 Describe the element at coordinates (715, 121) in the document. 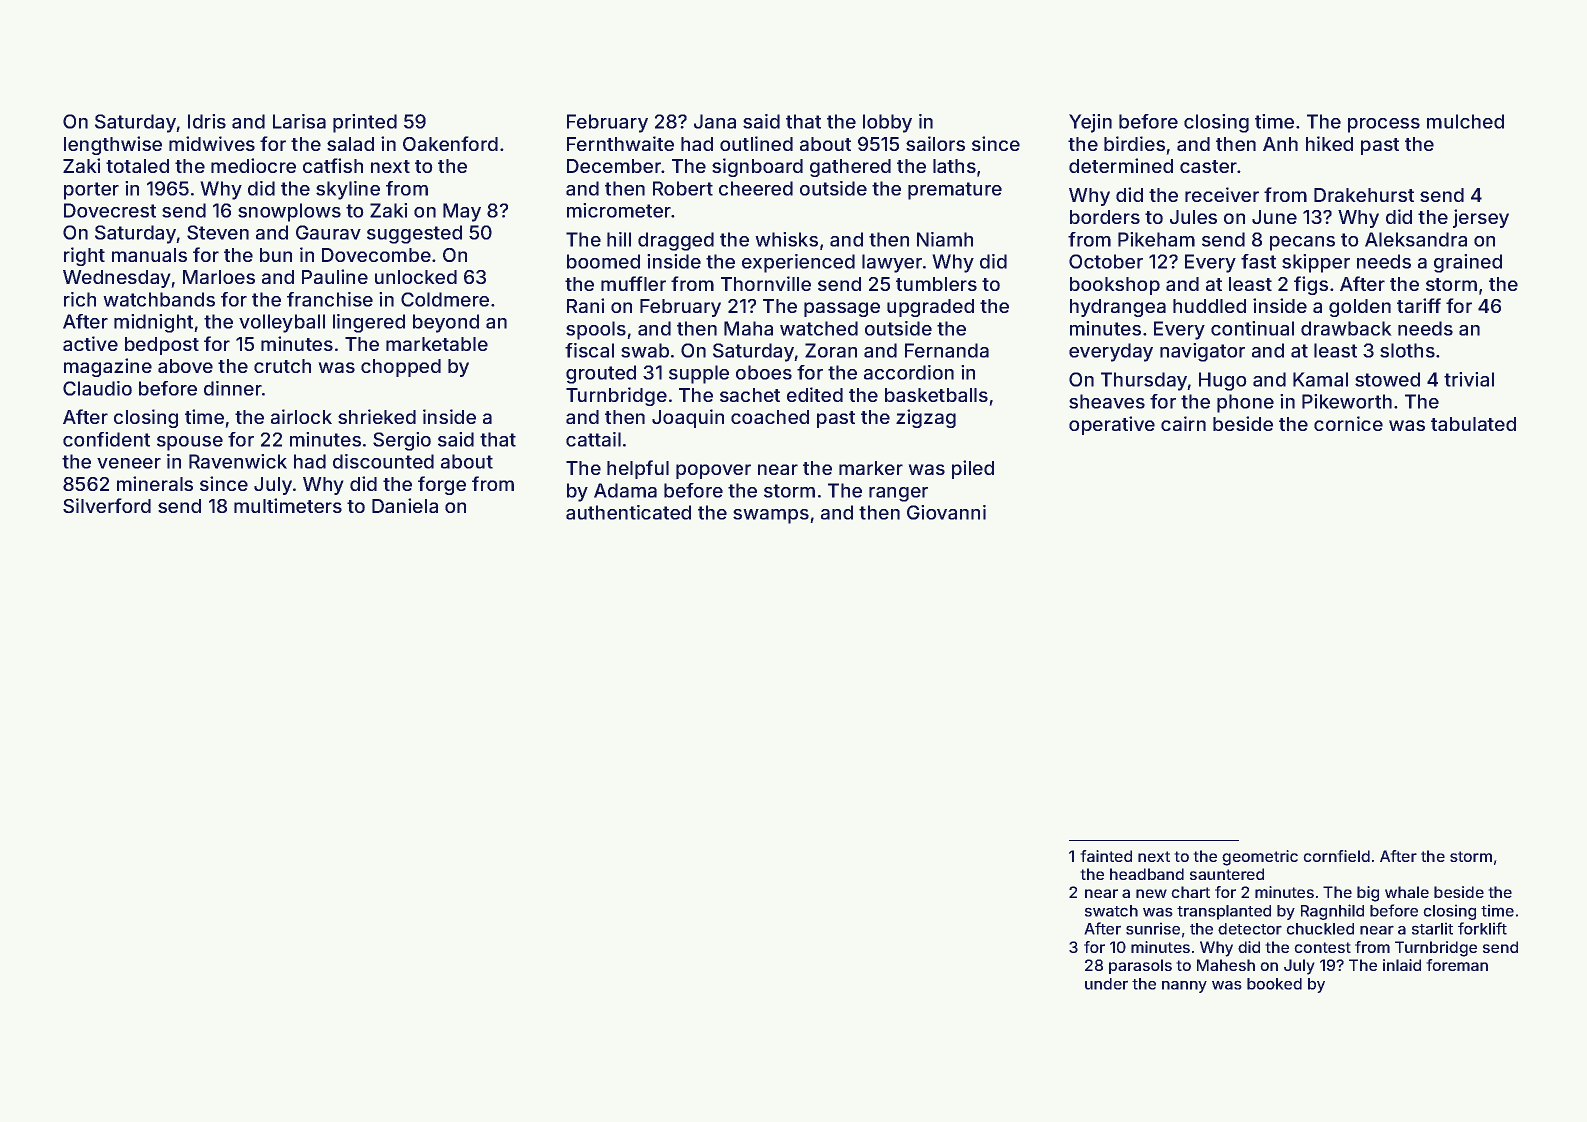

I see `Jana` at that location.
